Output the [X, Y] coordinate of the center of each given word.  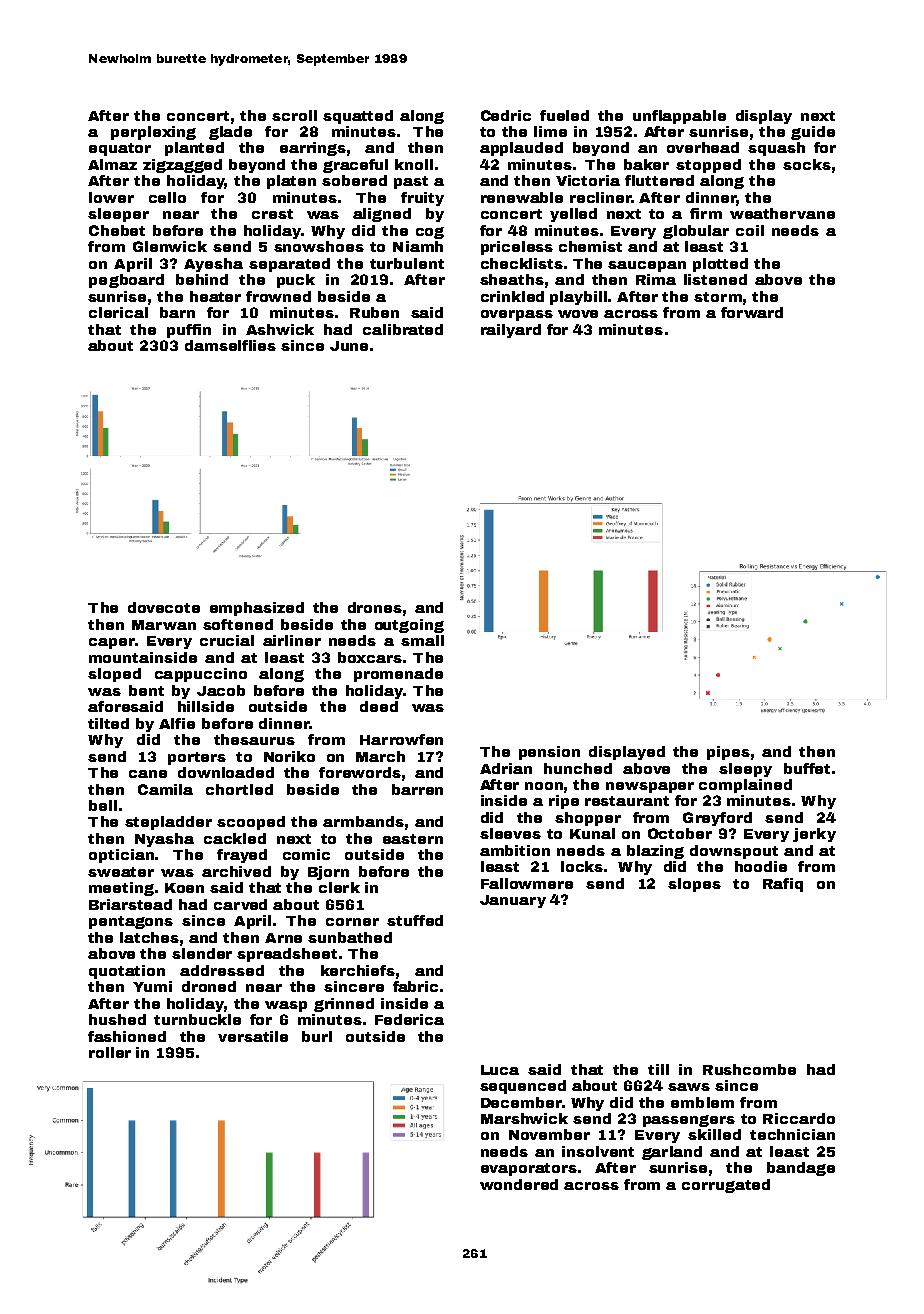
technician [792, 1134]
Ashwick [280, 329]
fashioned [127, 1036]
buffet [807, 768]
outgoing [409, 626]
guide [813, 133]
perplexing [153, 133]
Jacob [221, 690]
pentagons [131, 922]
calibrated [403, 329]
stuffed [415, 920]
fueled [564, 115]
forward [752, 312]
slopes [694, 885]
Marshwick [524, 1118]
